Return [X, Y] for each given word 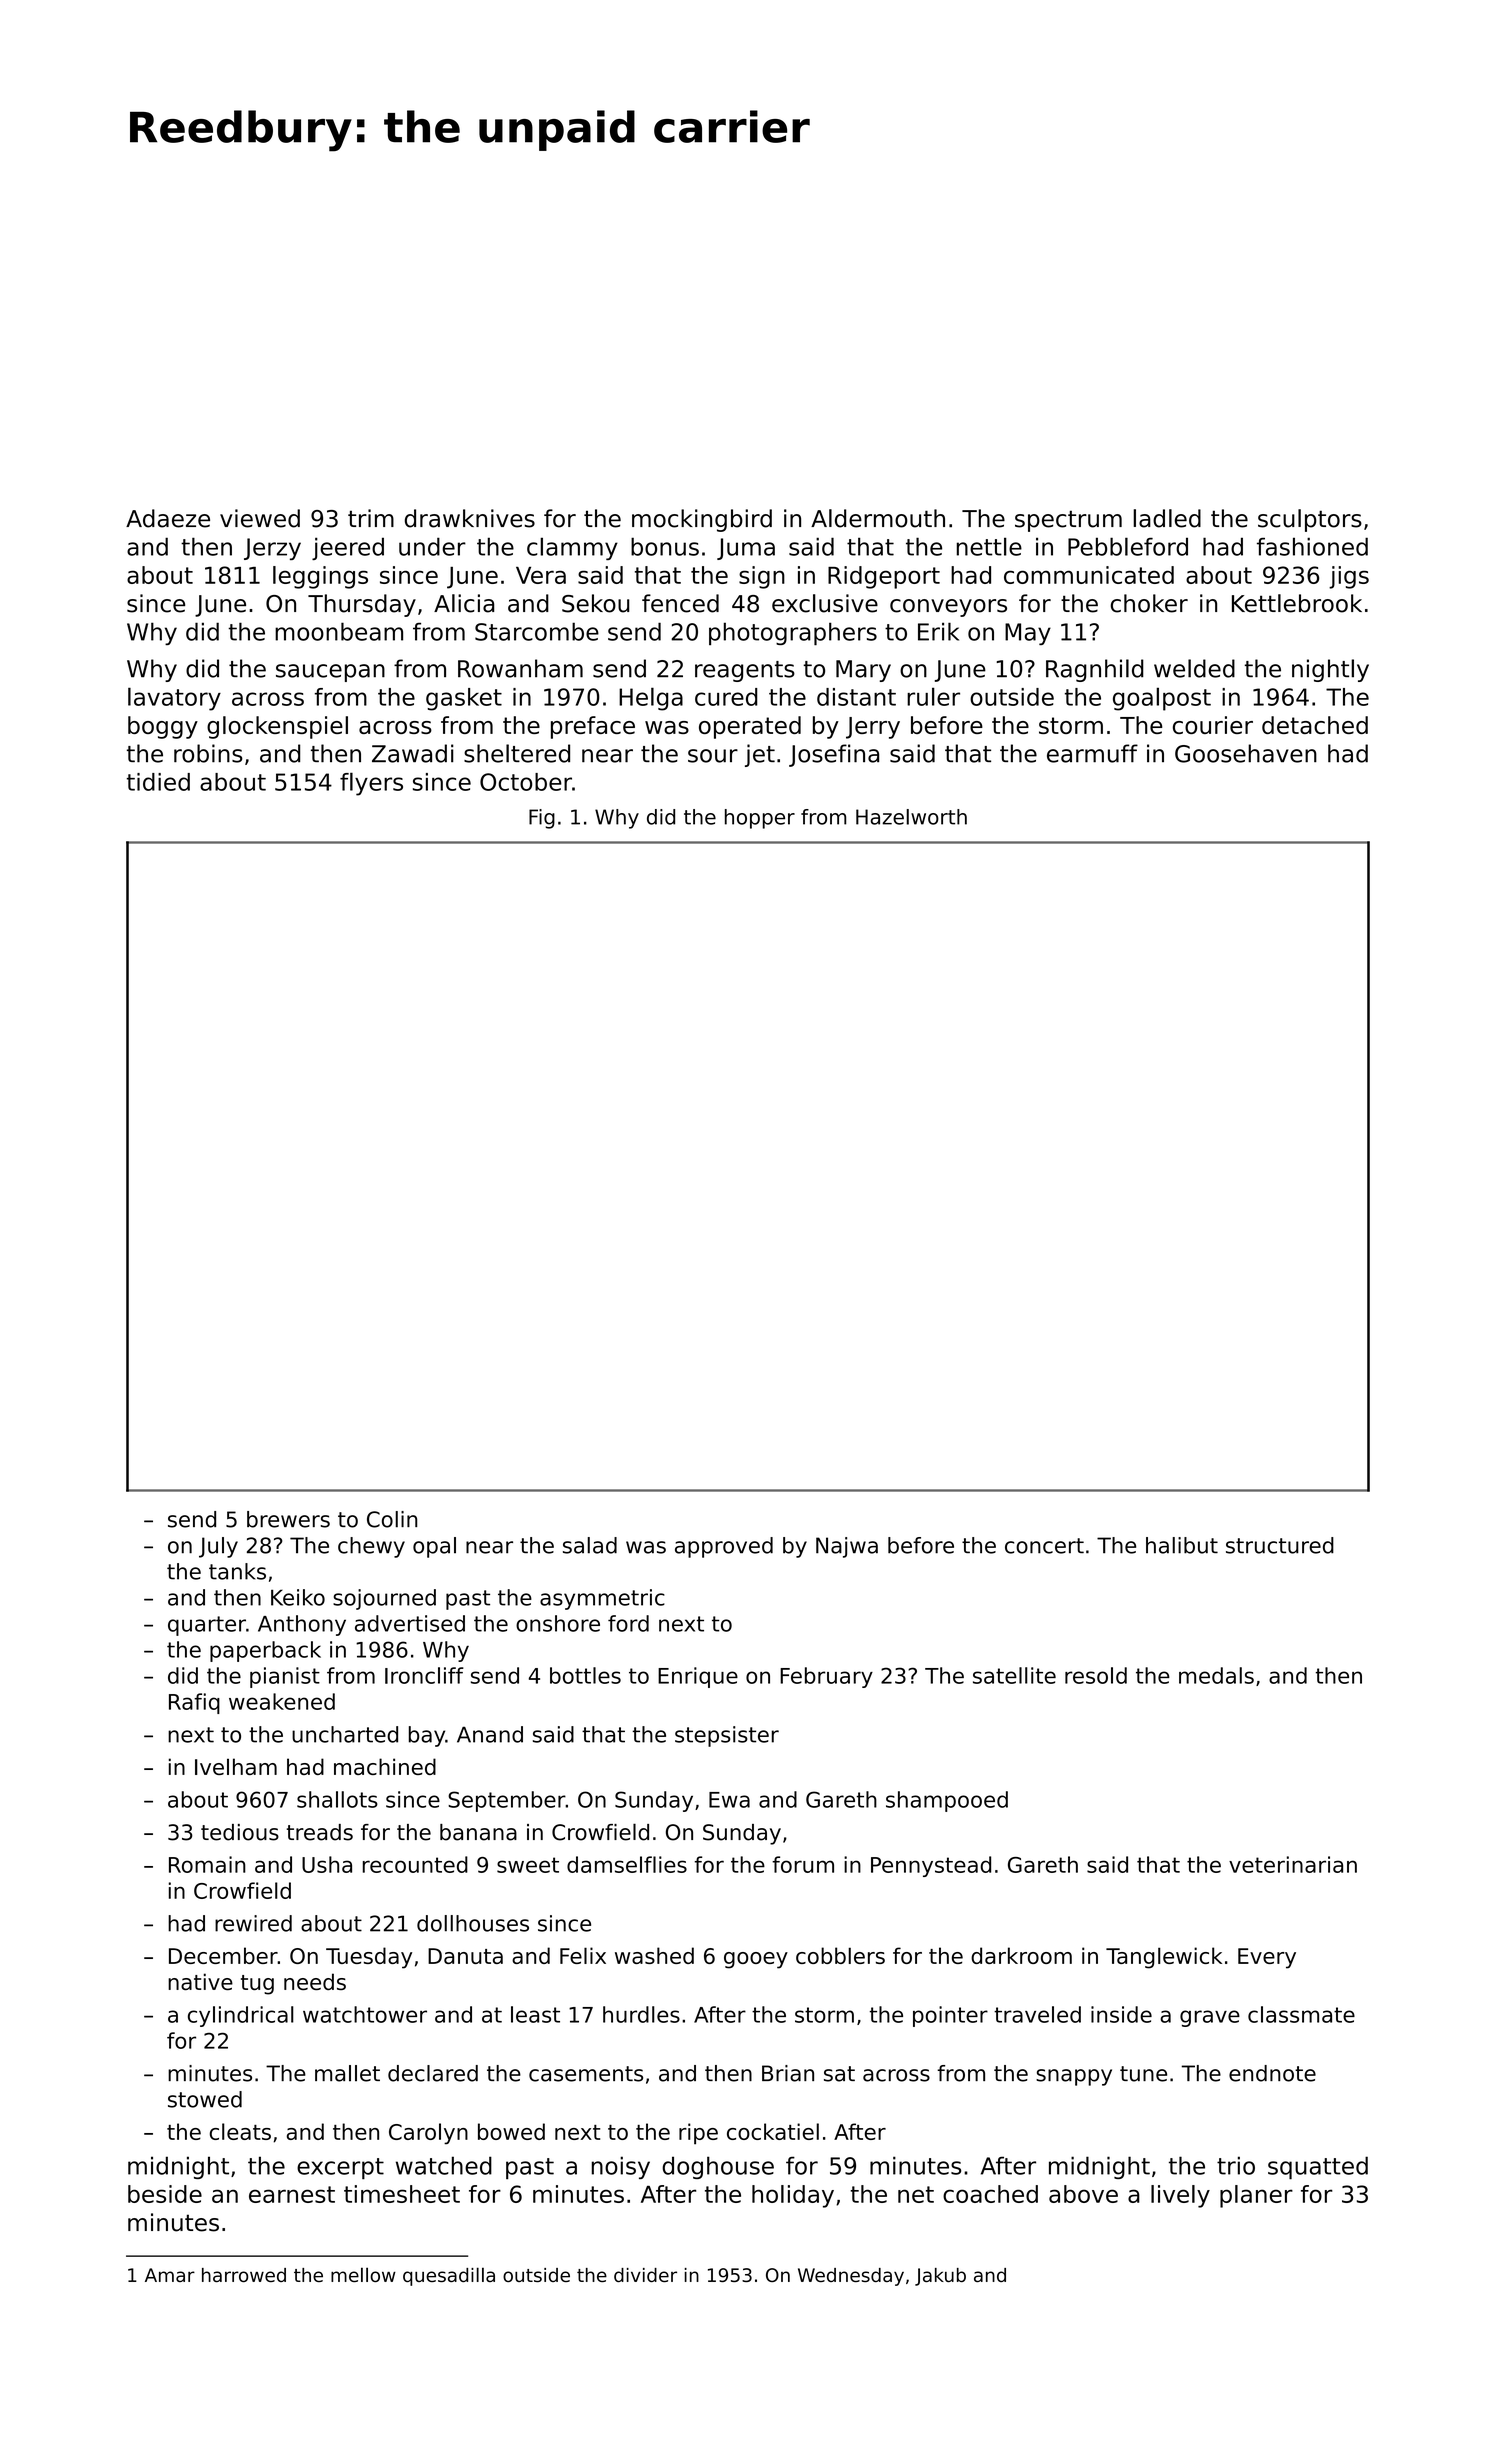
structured [1280, 1545]
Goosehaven [1246, 753]
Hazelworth [911, 817]
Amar [170, 2275]
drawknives [470, 518]
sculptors [1310, 520]
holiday [793, 2196]
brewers [288, 1519]
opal [434, 1547]
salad [590, 1545]
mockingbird [702, 520]
